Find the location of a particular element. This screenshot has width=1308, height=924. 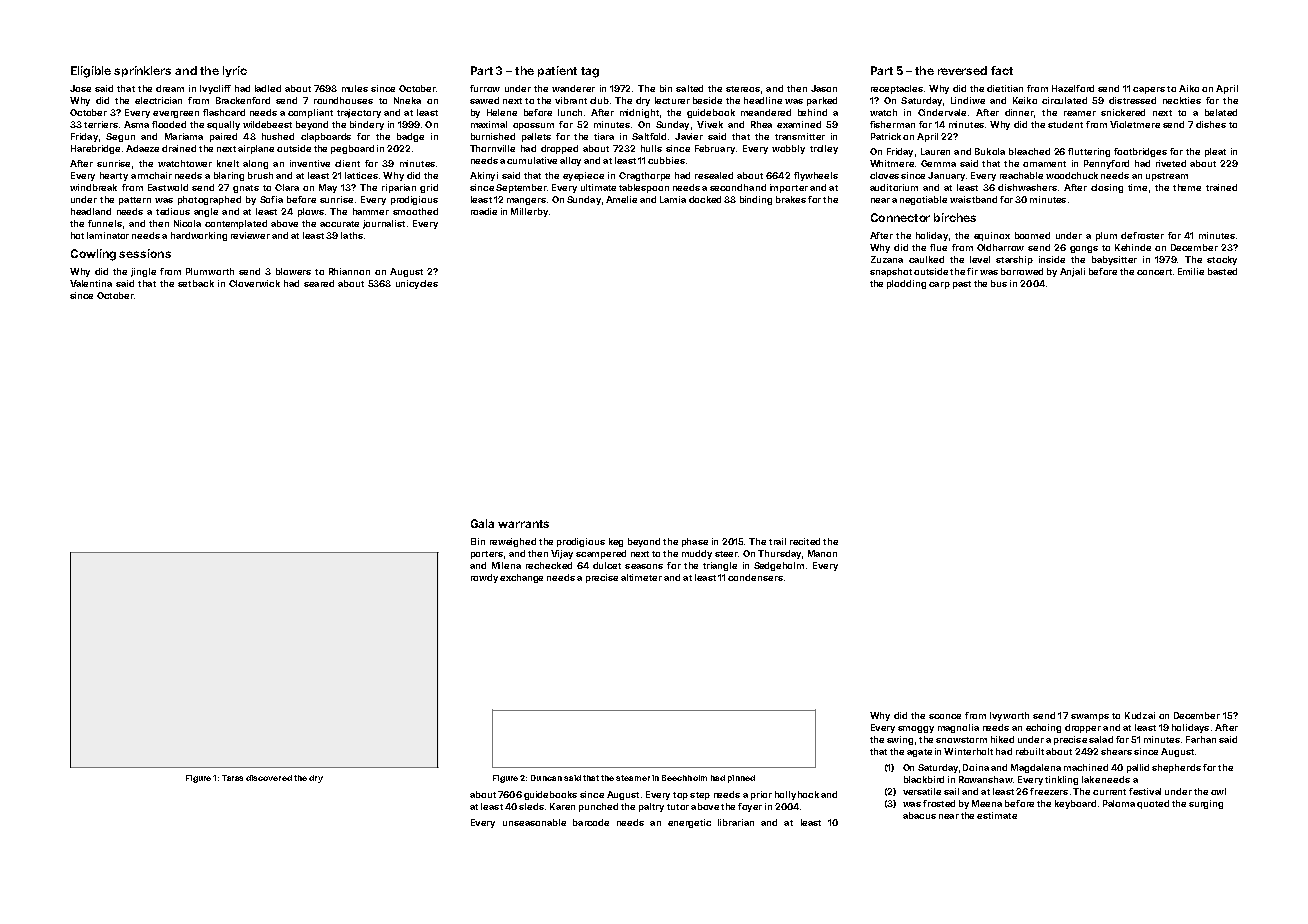

Taras is located at coordinates (232, 778).
